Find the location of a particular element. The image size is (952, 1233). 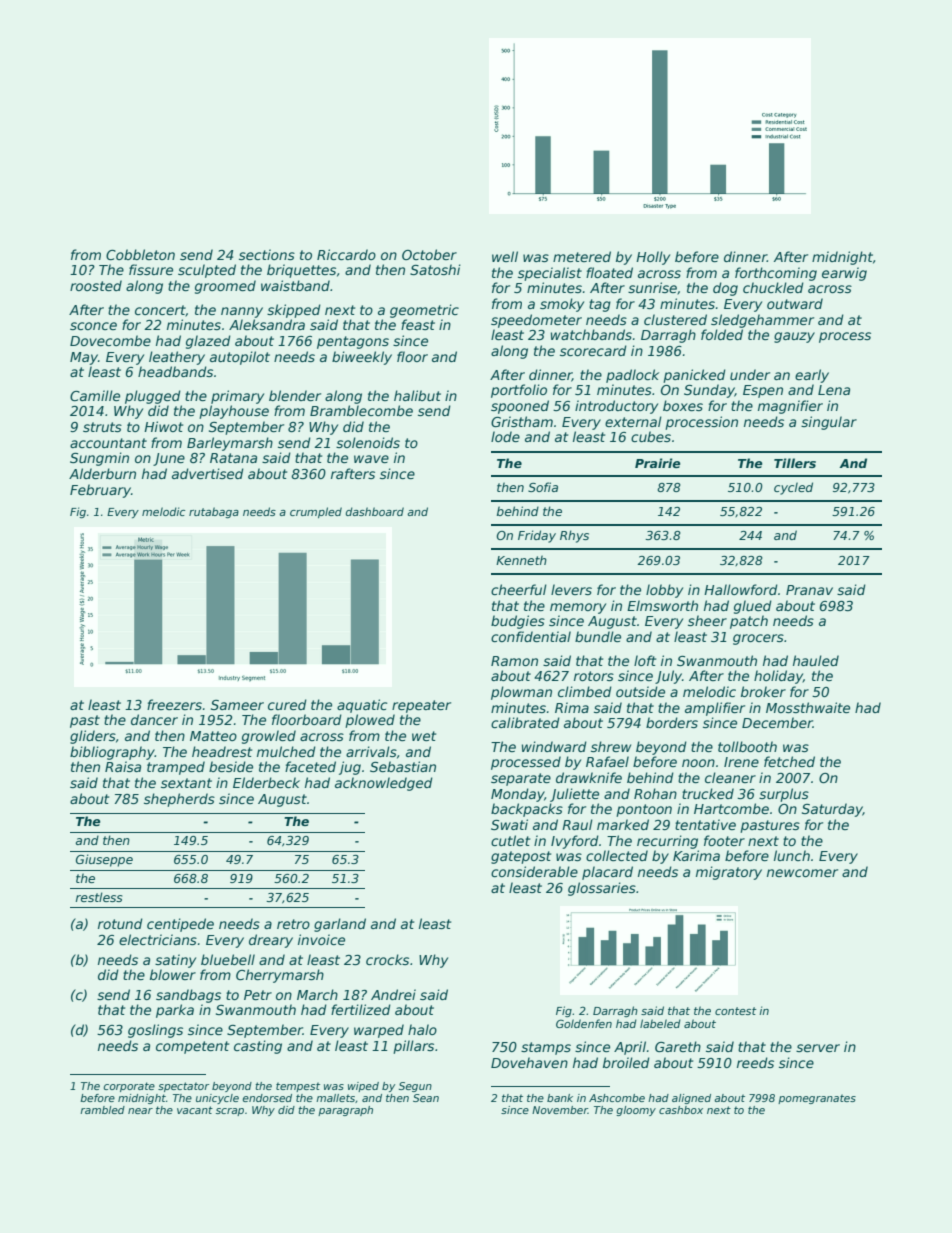

surplus is located at coordinates (784, 795).
